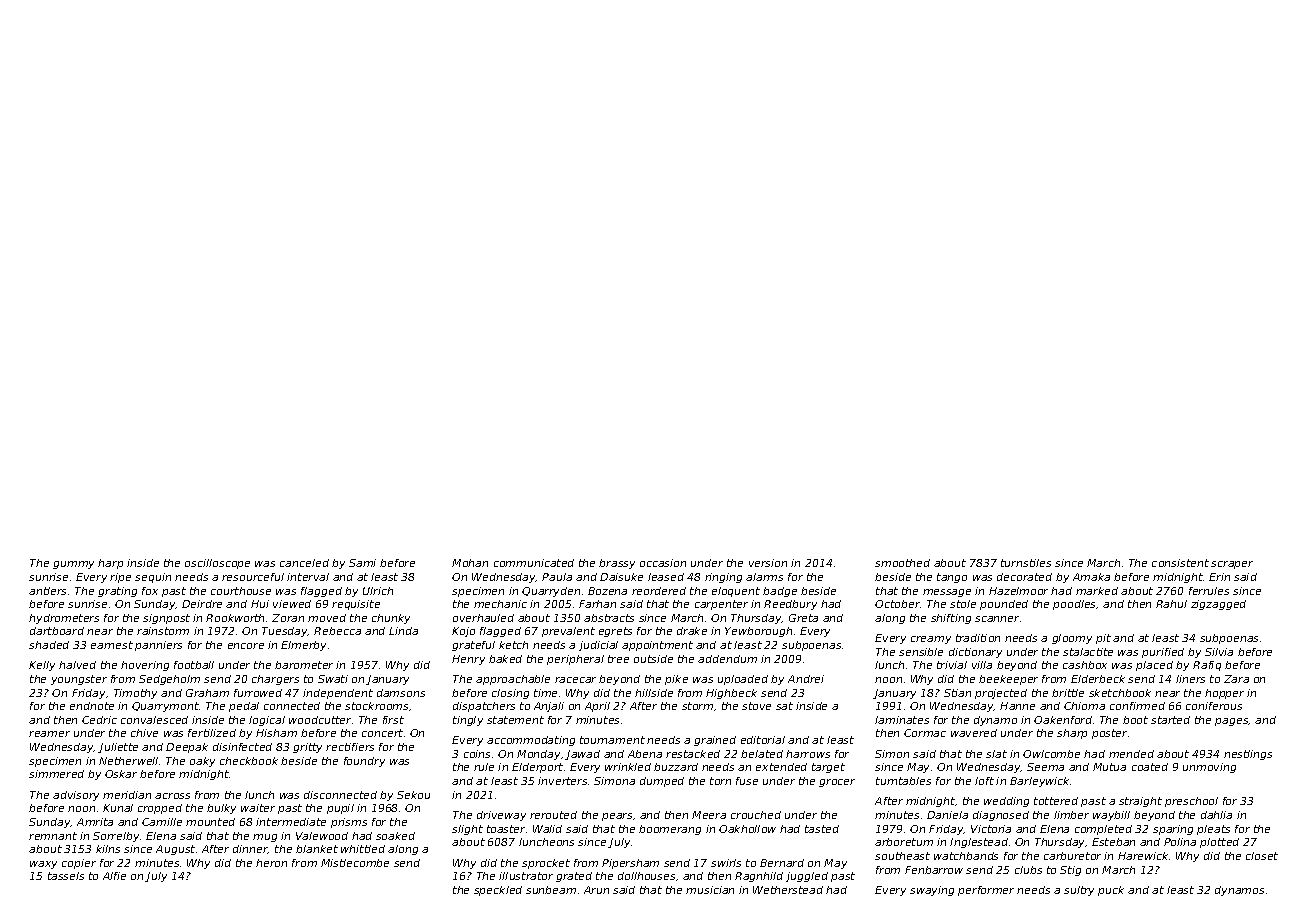 The width and height of the image is (1308, 924). Describe the element at coordinates (612, 740) in the image. I see `tournament` at that location.
